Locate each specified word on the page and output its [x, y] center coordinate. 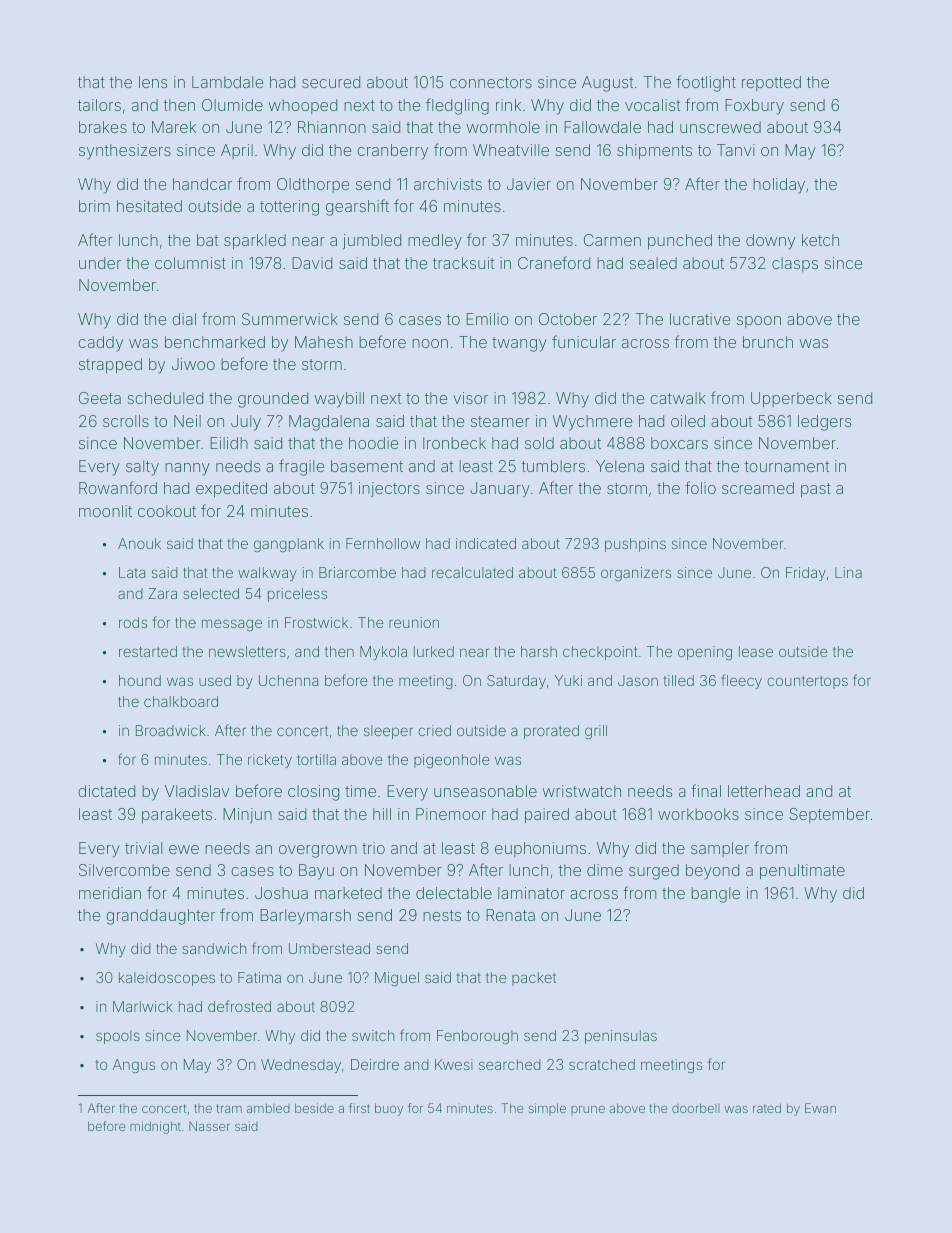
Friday [806, 574]
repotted [771, 83]
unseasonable [485, 791]
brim [94, 206]
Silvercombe [124, 870]
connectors [491, 82]
